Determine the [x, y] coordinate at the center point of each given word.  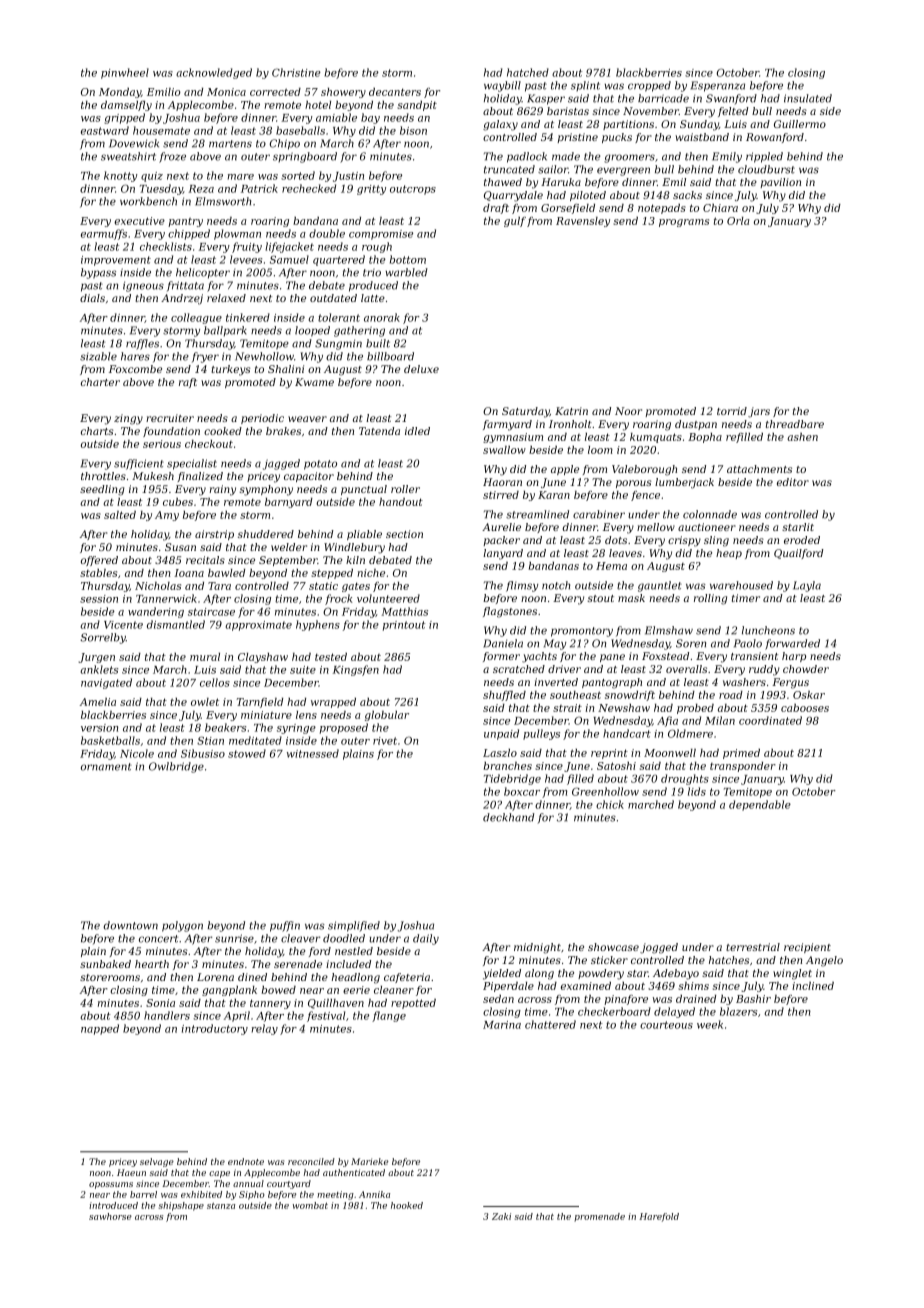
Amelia [98, 702]
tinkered [248, 317]
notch [556, 585]
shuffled [504, 696]
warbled [406, 272]
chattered [550, 1024]
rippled [764, 157]
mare [241, 177]
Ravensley [583, 222]
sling [716, 541]
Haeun [131, 1172]
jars [759, 412]
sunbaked [105, 964]
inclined [813, 986]
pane [612, 658]
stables [98, 573]
